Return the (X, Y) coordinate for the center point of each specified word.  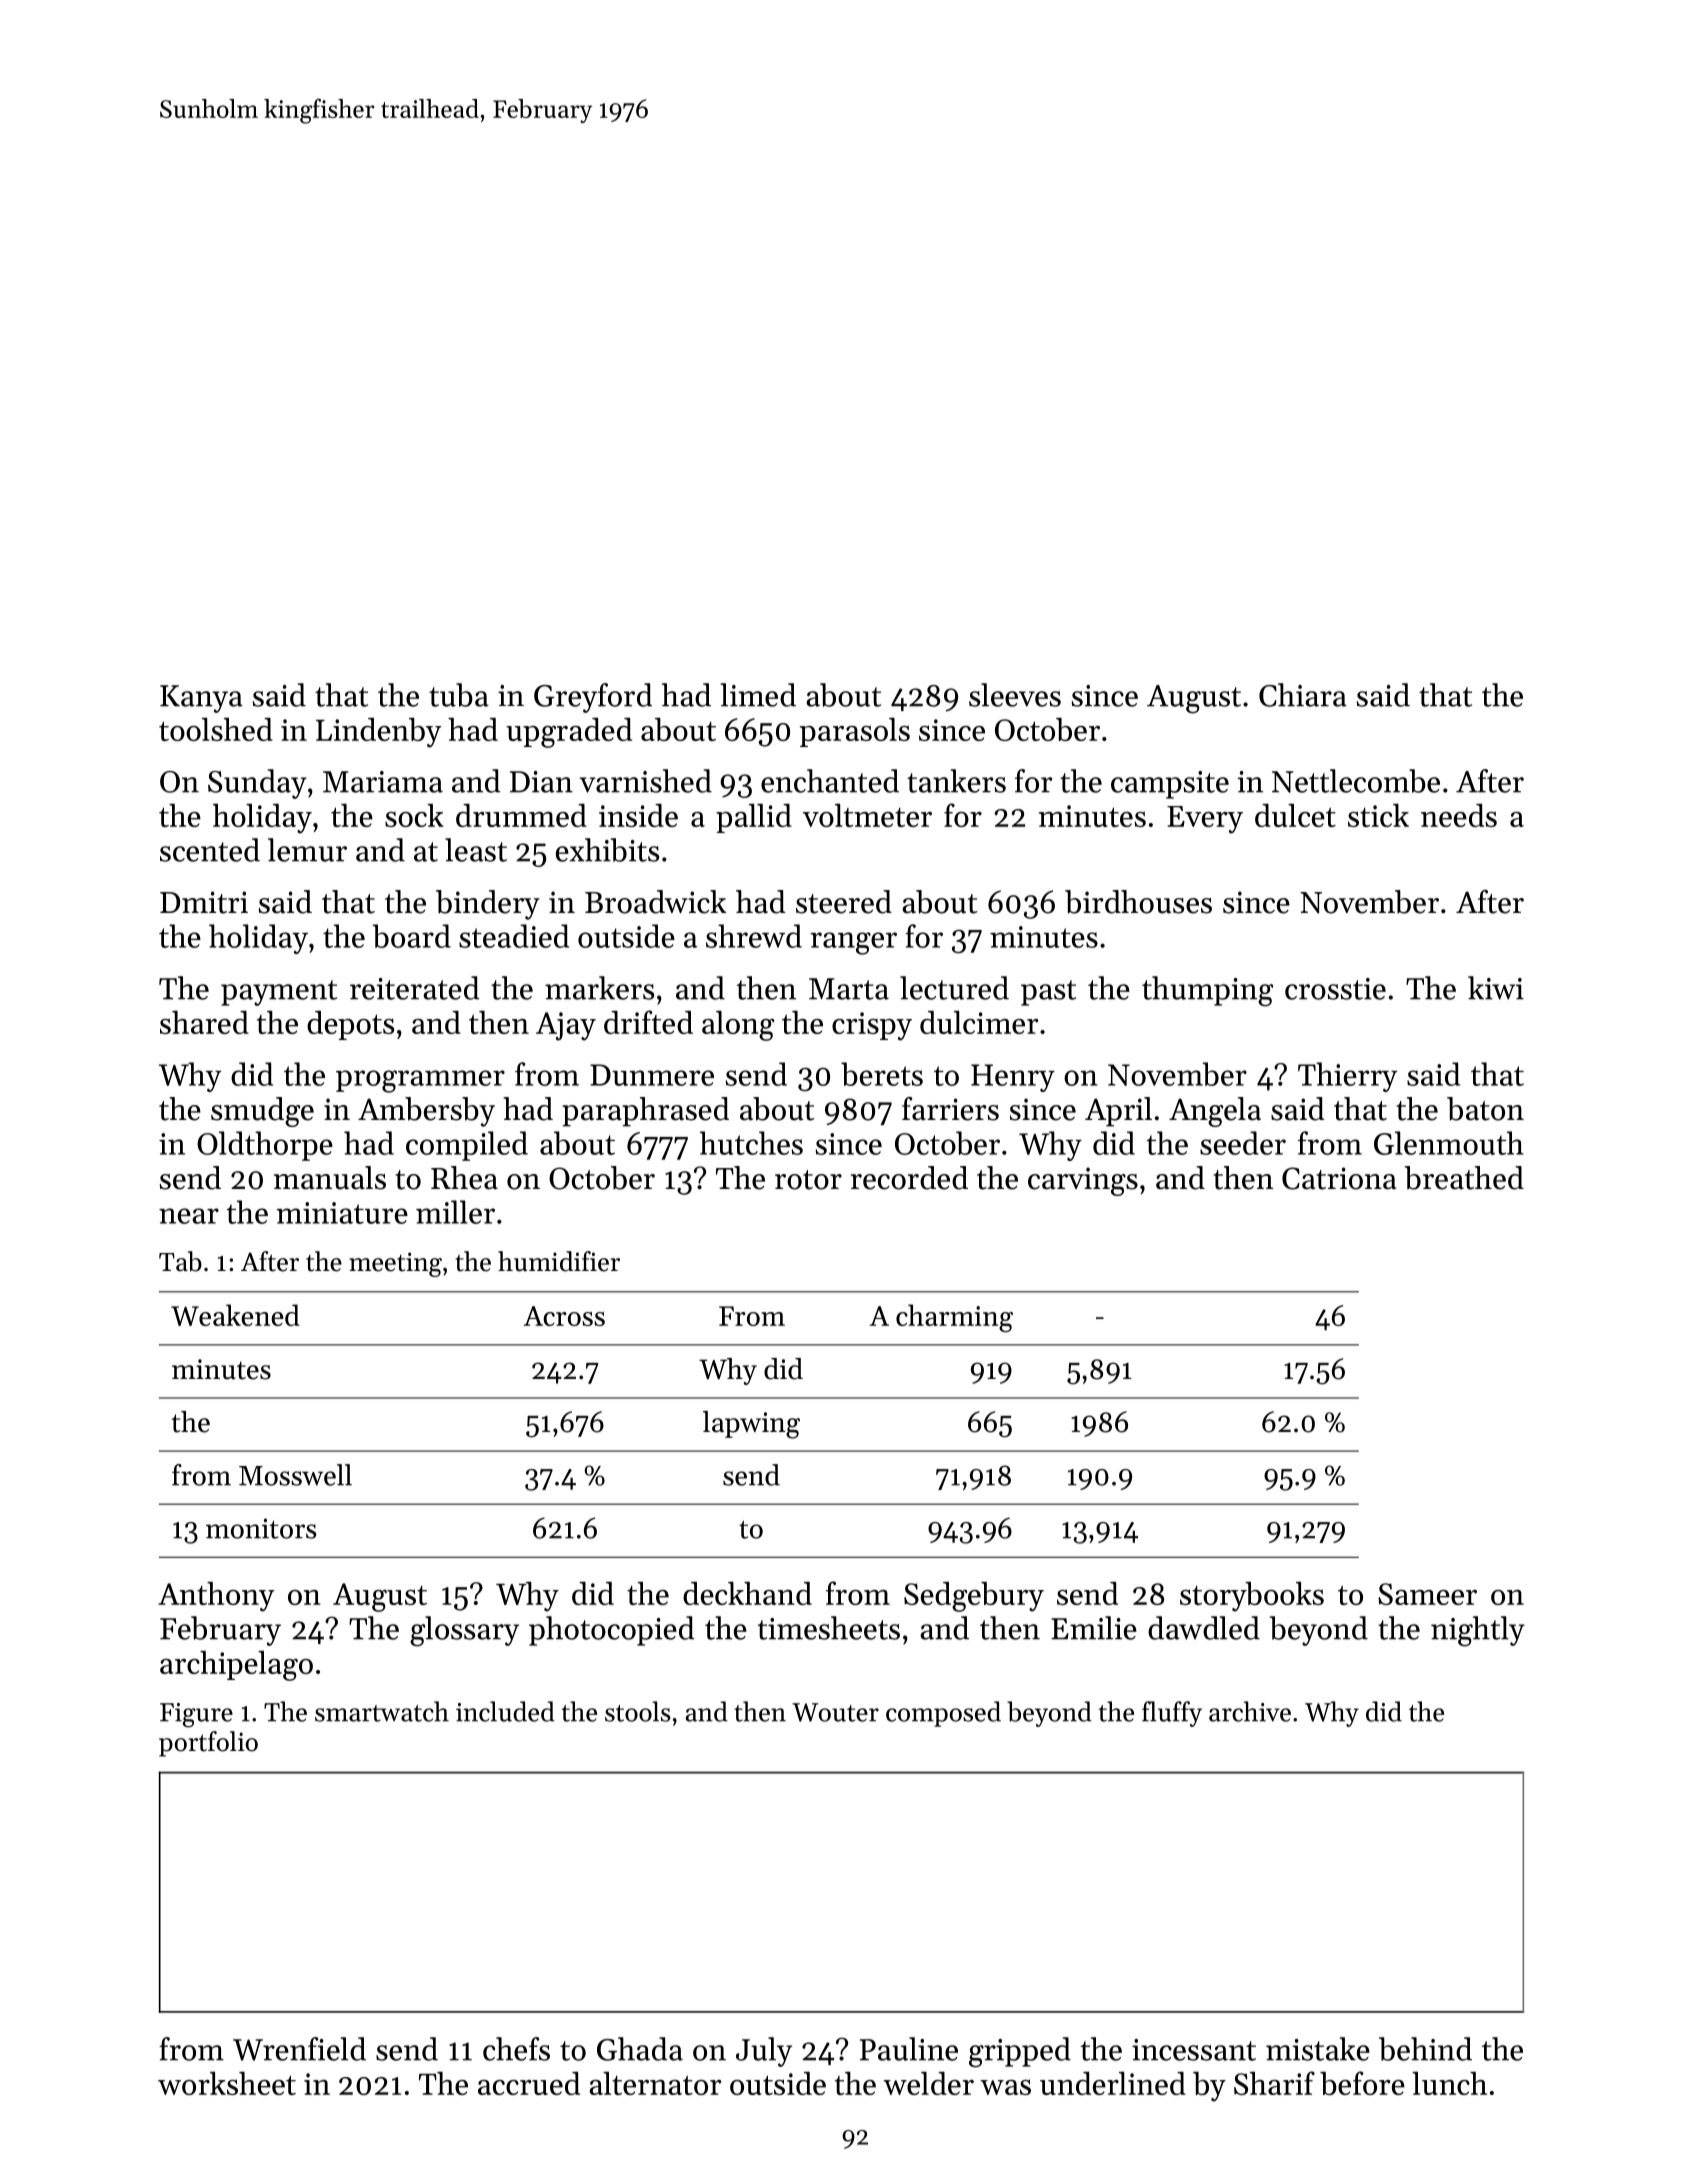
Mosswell (295, 1475)
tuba (459, 695)
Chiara (1303, 695)
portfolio (208, 1744)
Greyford (593, 698)
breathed (1464, 1178)
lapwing (751, 1425)
